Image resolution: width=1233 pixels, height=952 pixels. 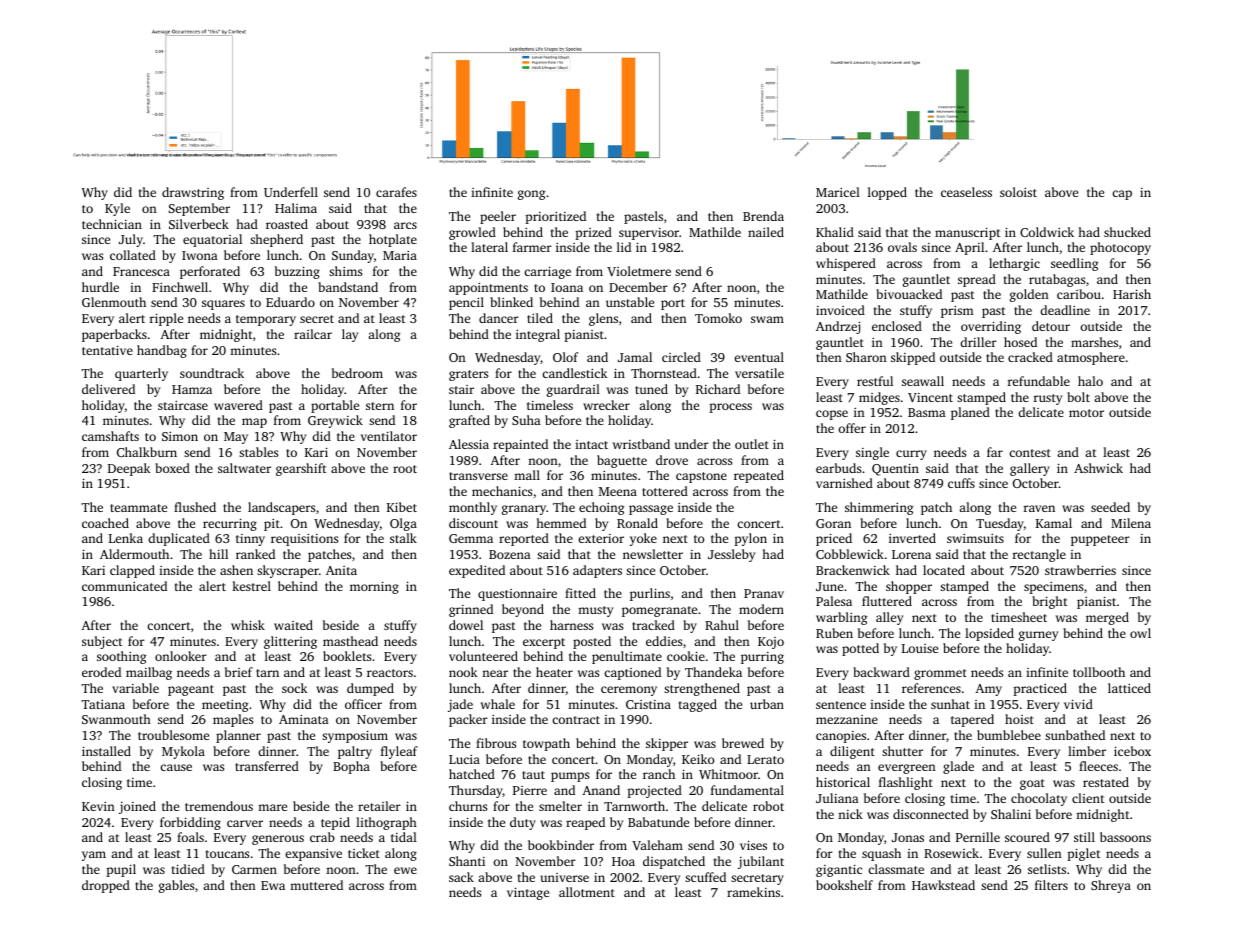 I want to click on Maricel, so click(x=838, y=192).
